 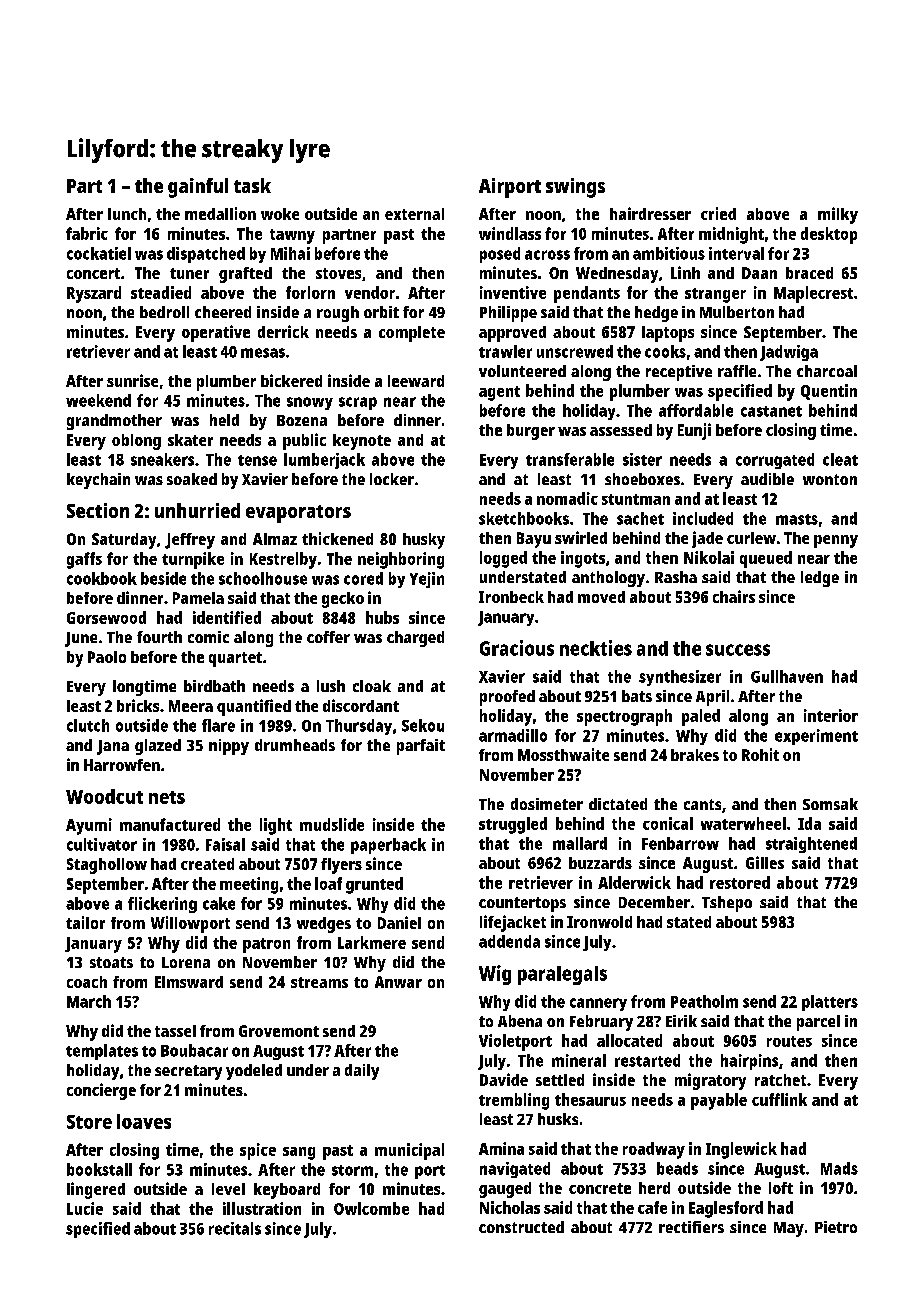 I want to click on struggled, so click(x=513, y=825).
